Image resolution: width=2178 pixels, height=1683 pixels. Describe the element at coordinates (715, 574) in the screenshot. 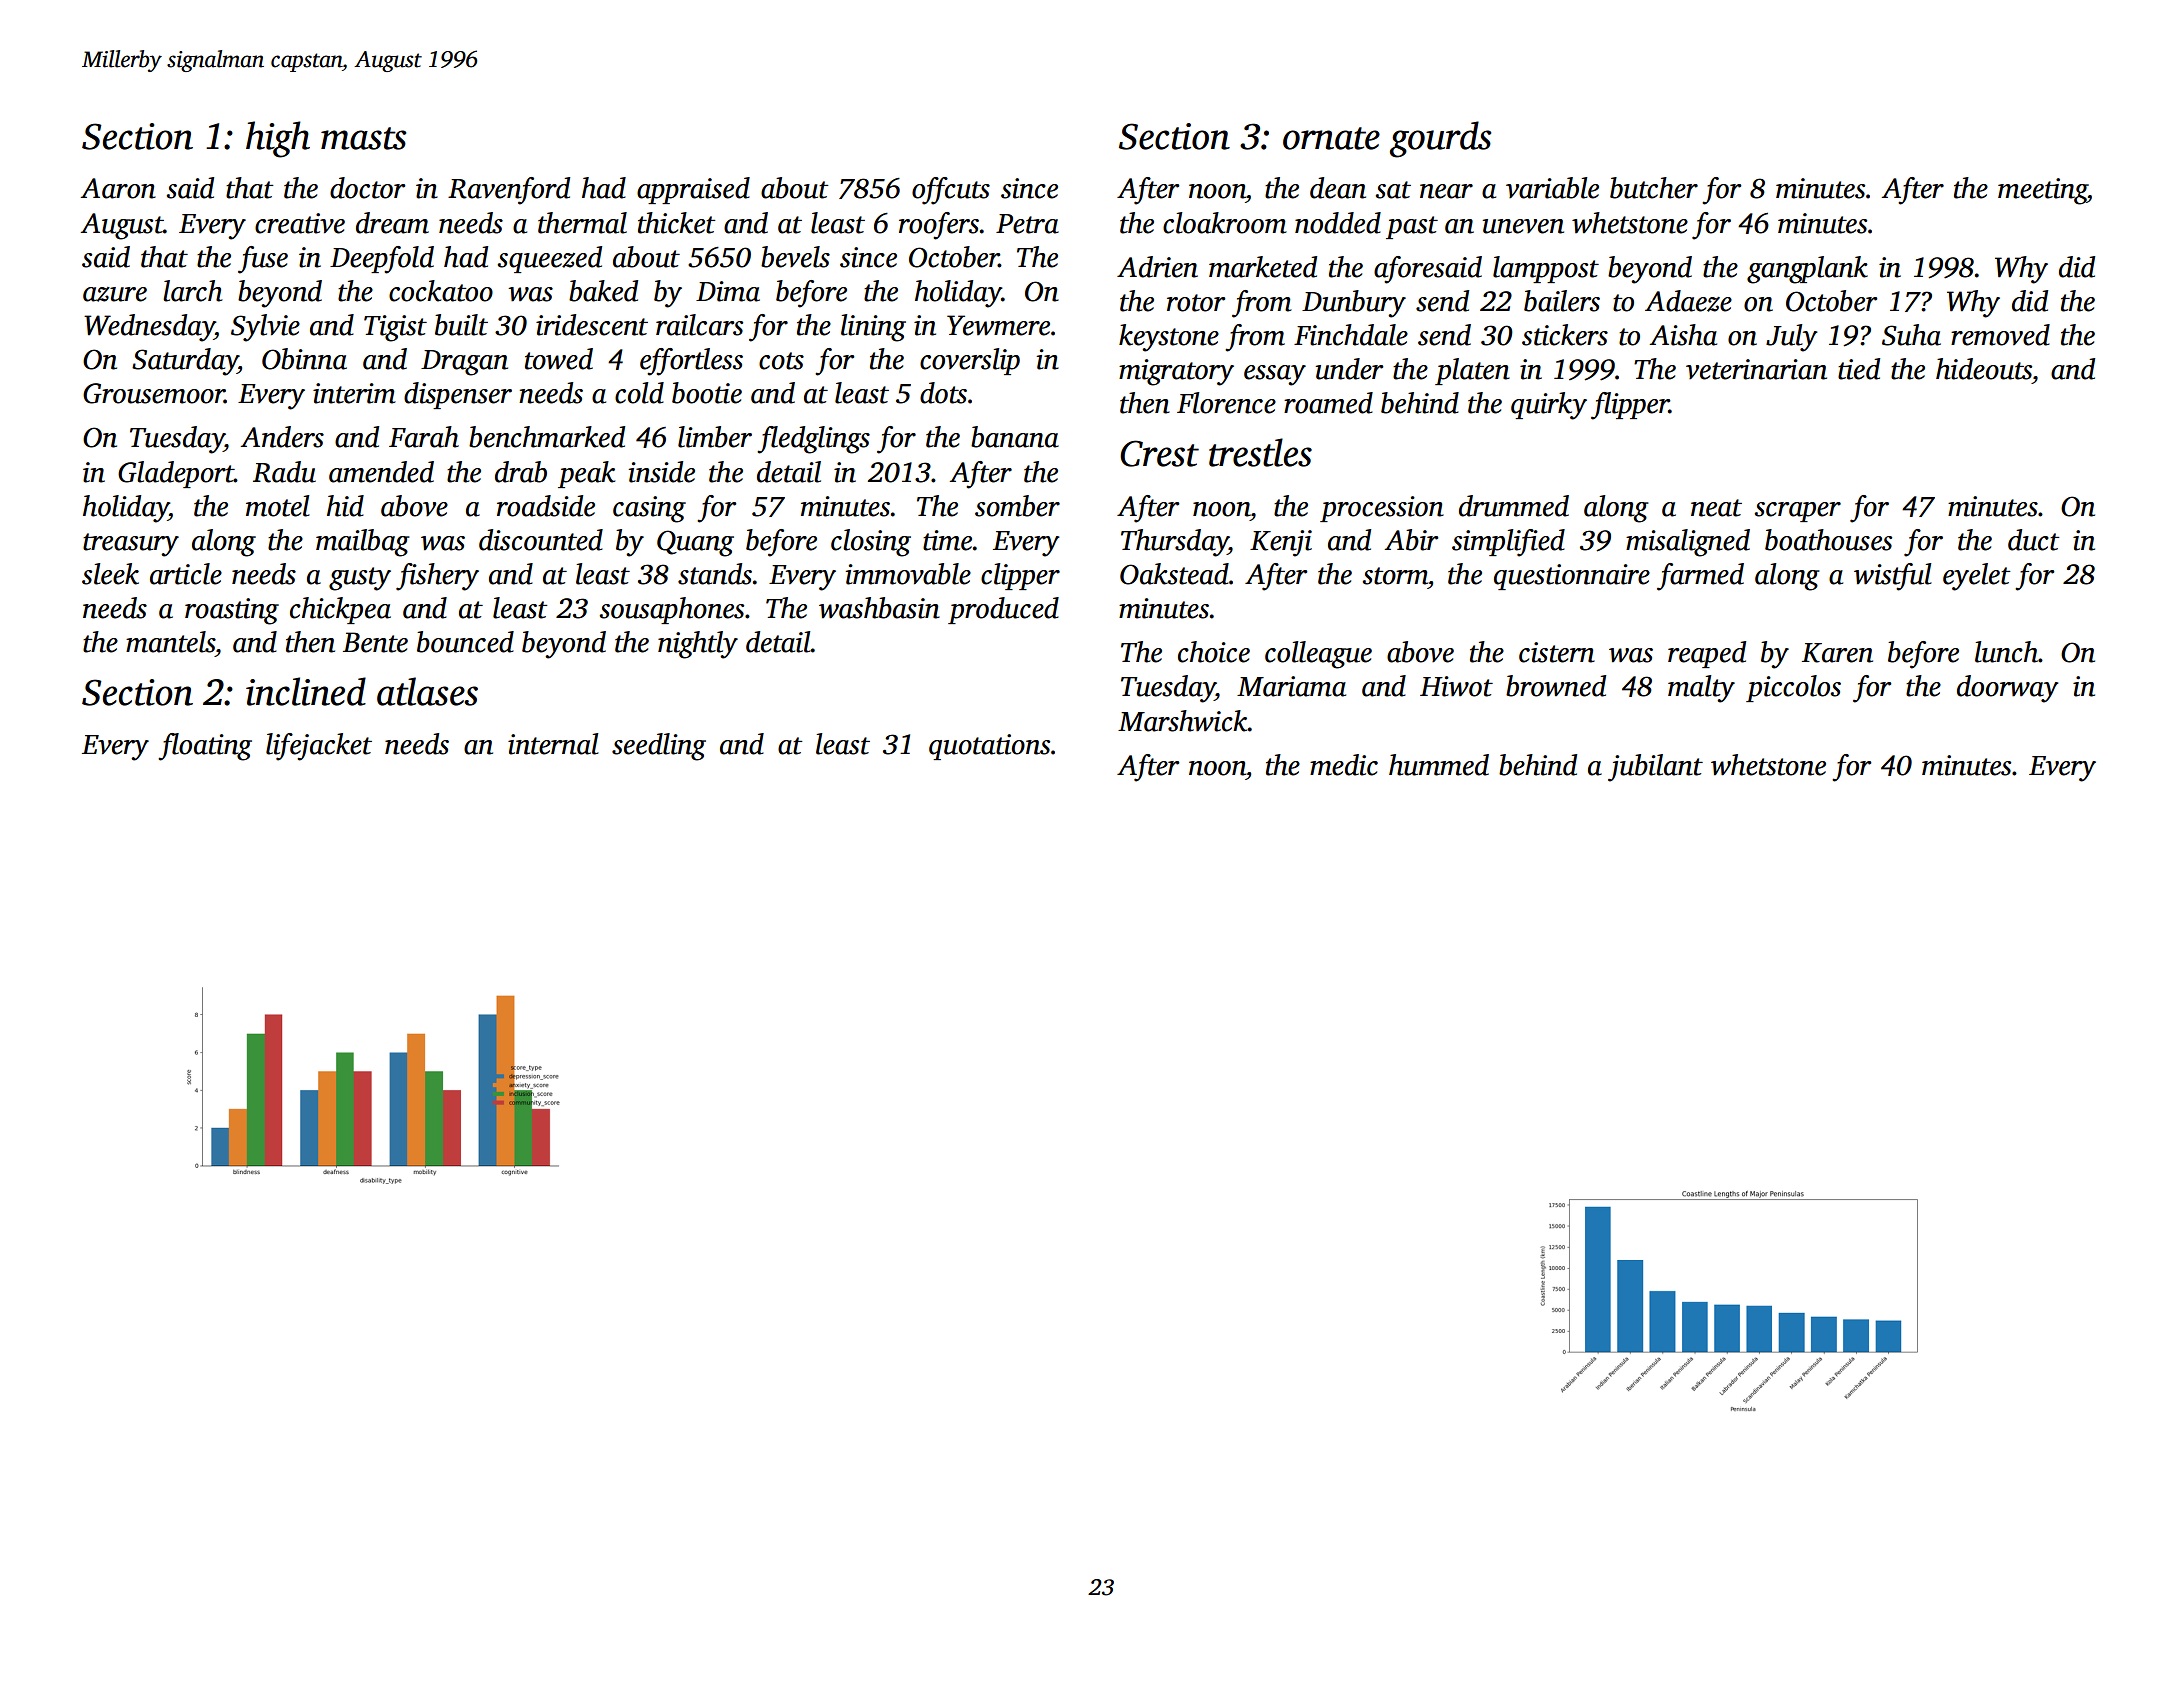

I see `stands` at that location.
